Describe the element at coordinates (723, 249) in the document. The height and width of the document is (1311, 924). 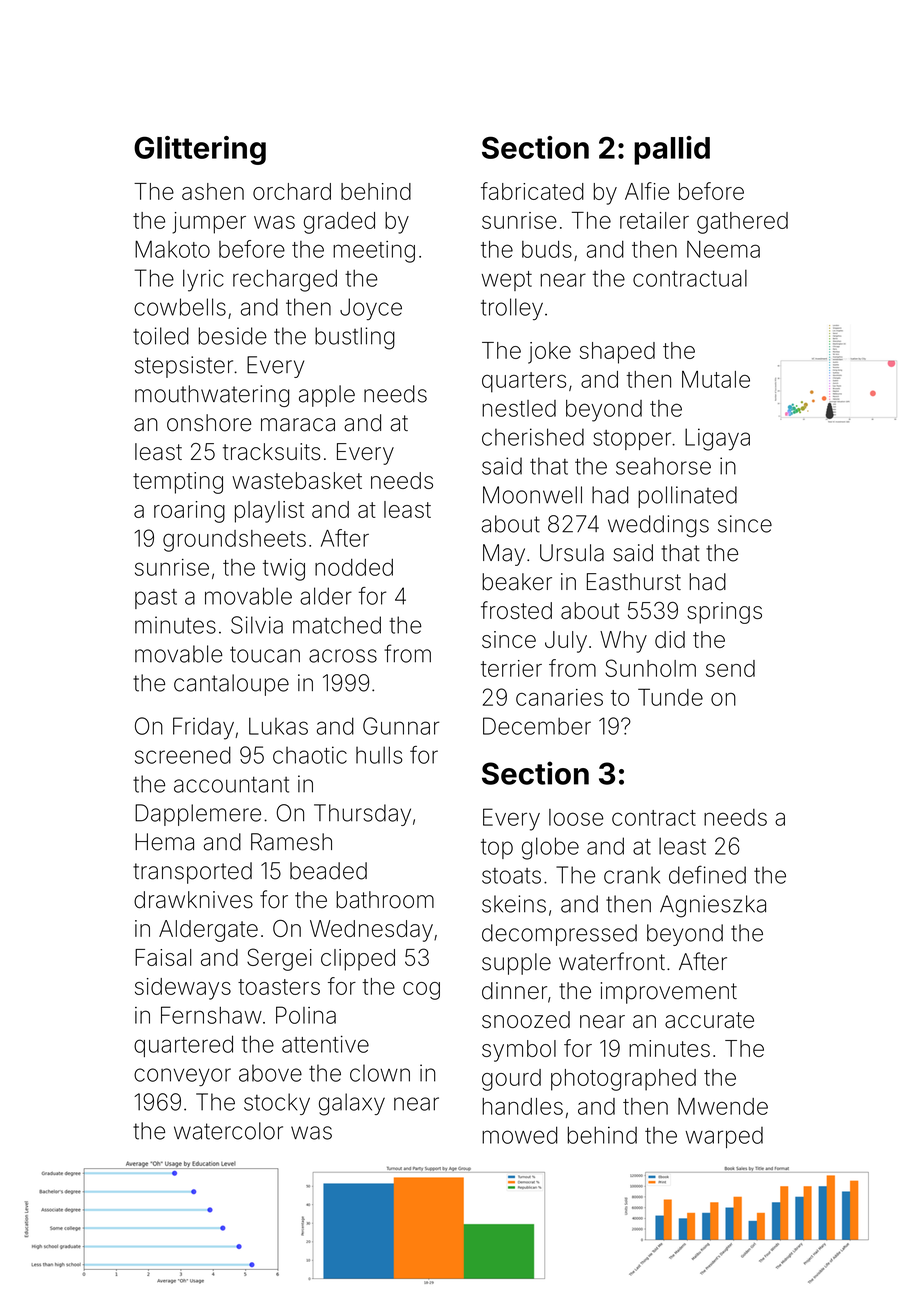
I see `Neema` at that location.
